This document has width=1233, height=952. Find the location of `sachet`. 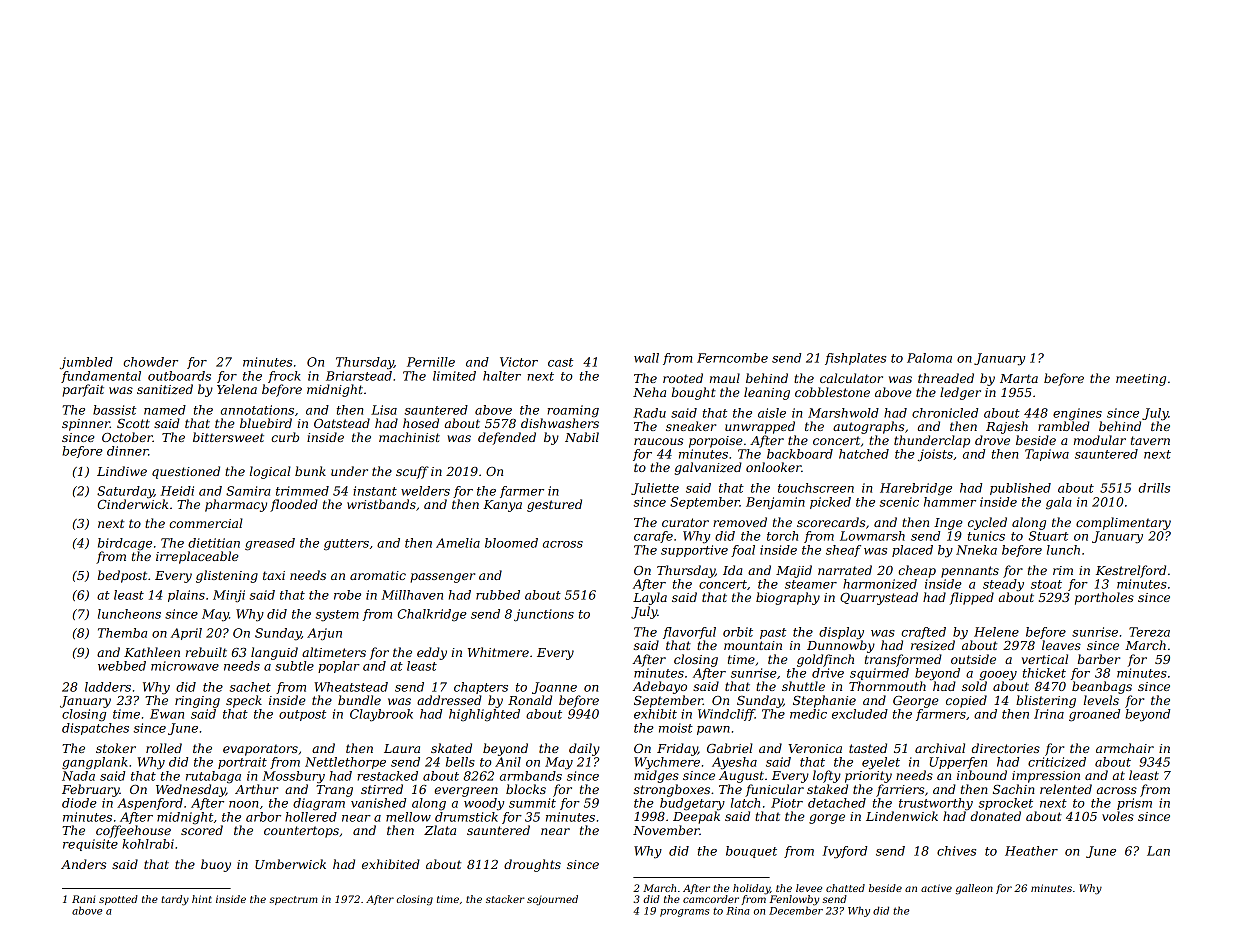

sachet is located at coordinates (250, 687).
